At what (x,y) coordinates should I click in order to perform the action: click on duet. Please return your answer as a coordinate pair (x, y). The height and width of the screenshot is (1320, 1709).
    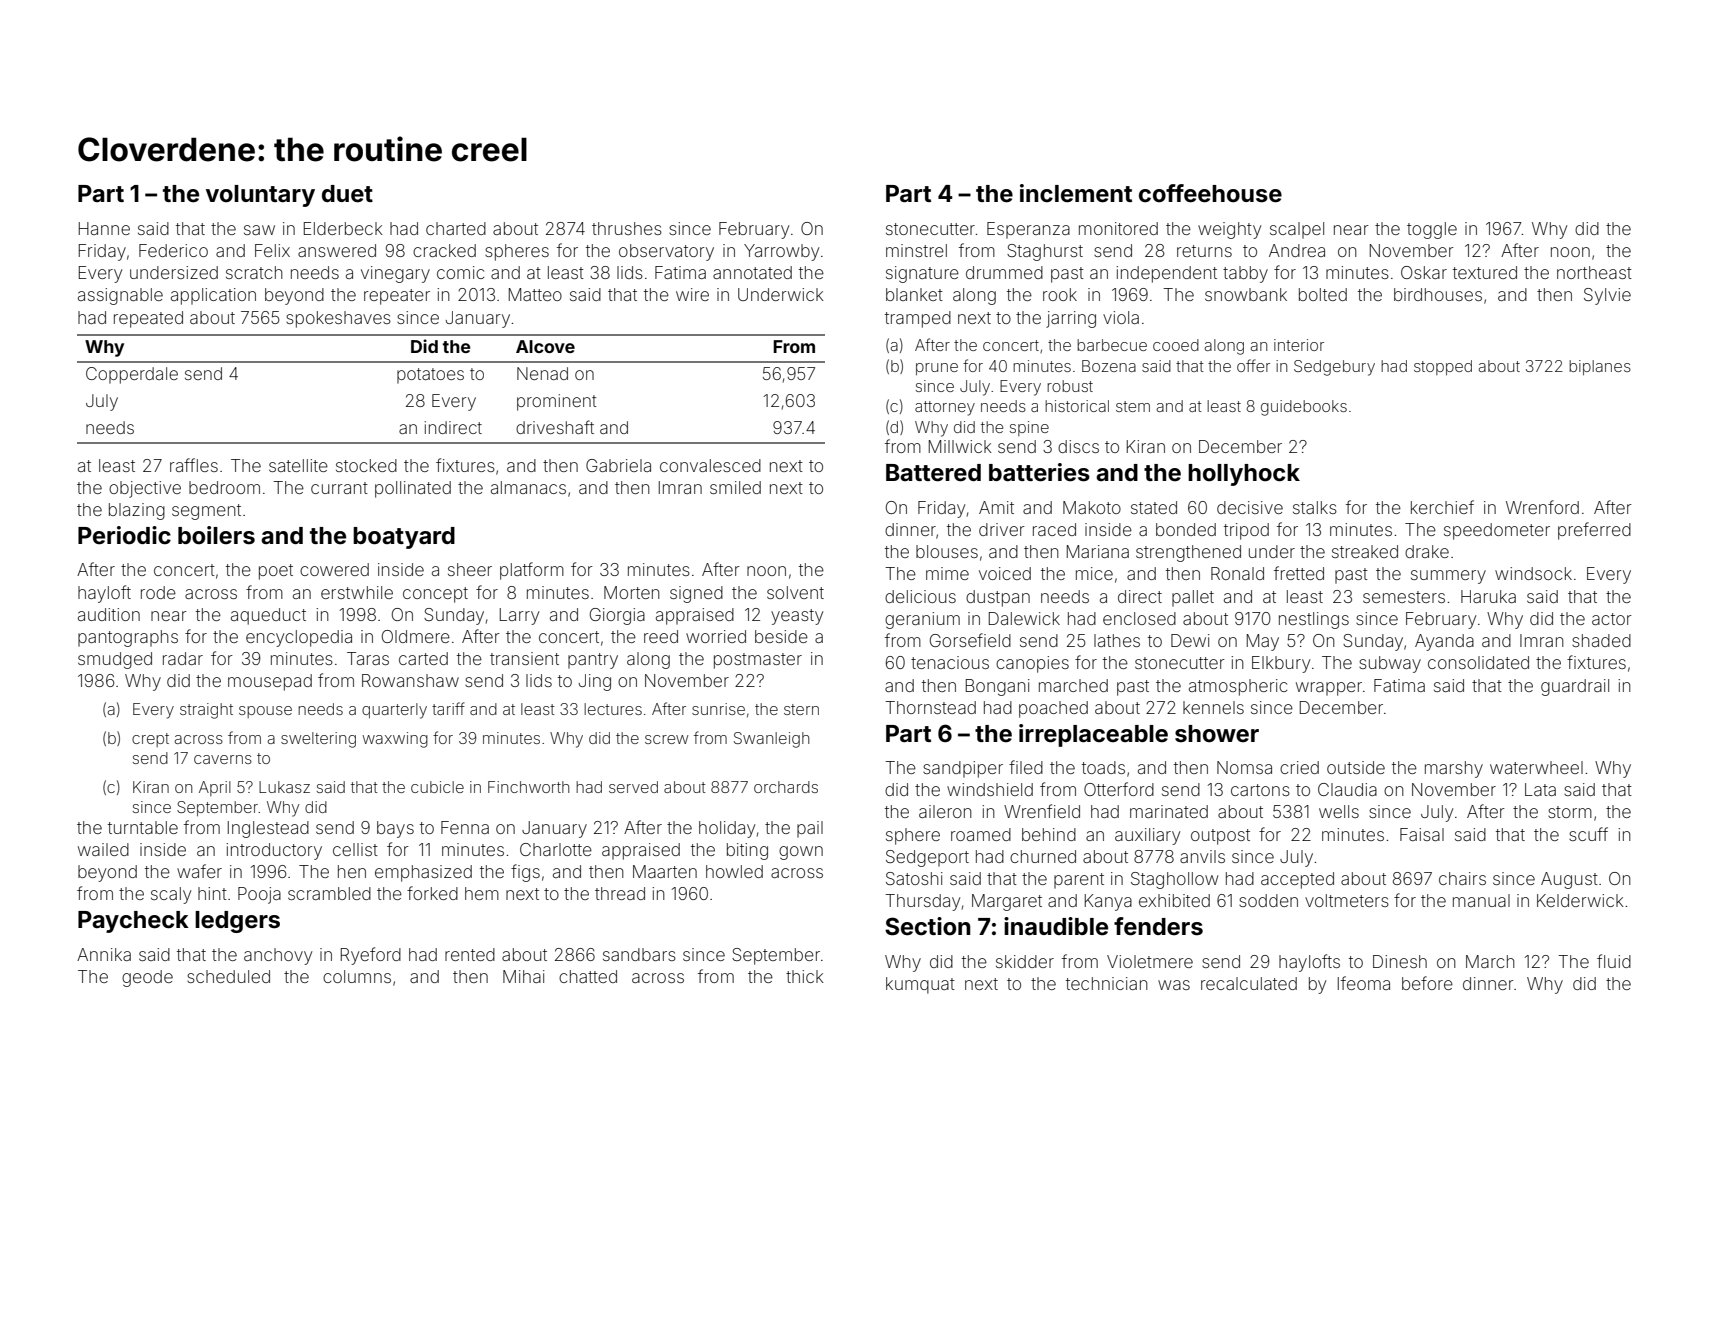
    Looking at the image, I should click on (347, 194).
